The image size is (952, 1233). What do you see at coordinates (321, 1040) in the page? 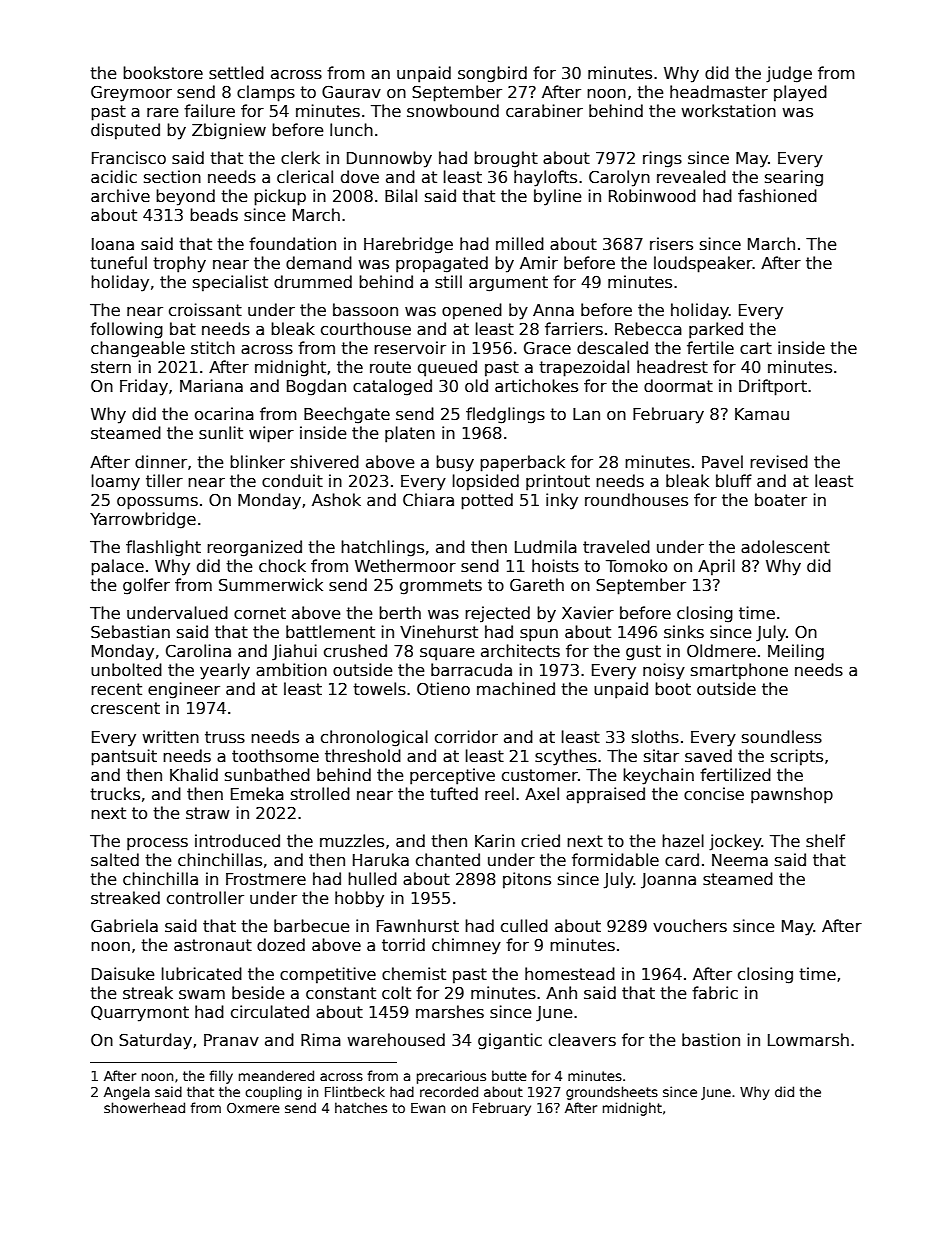
I see `Rima` at bounding box center [321, 1040].
